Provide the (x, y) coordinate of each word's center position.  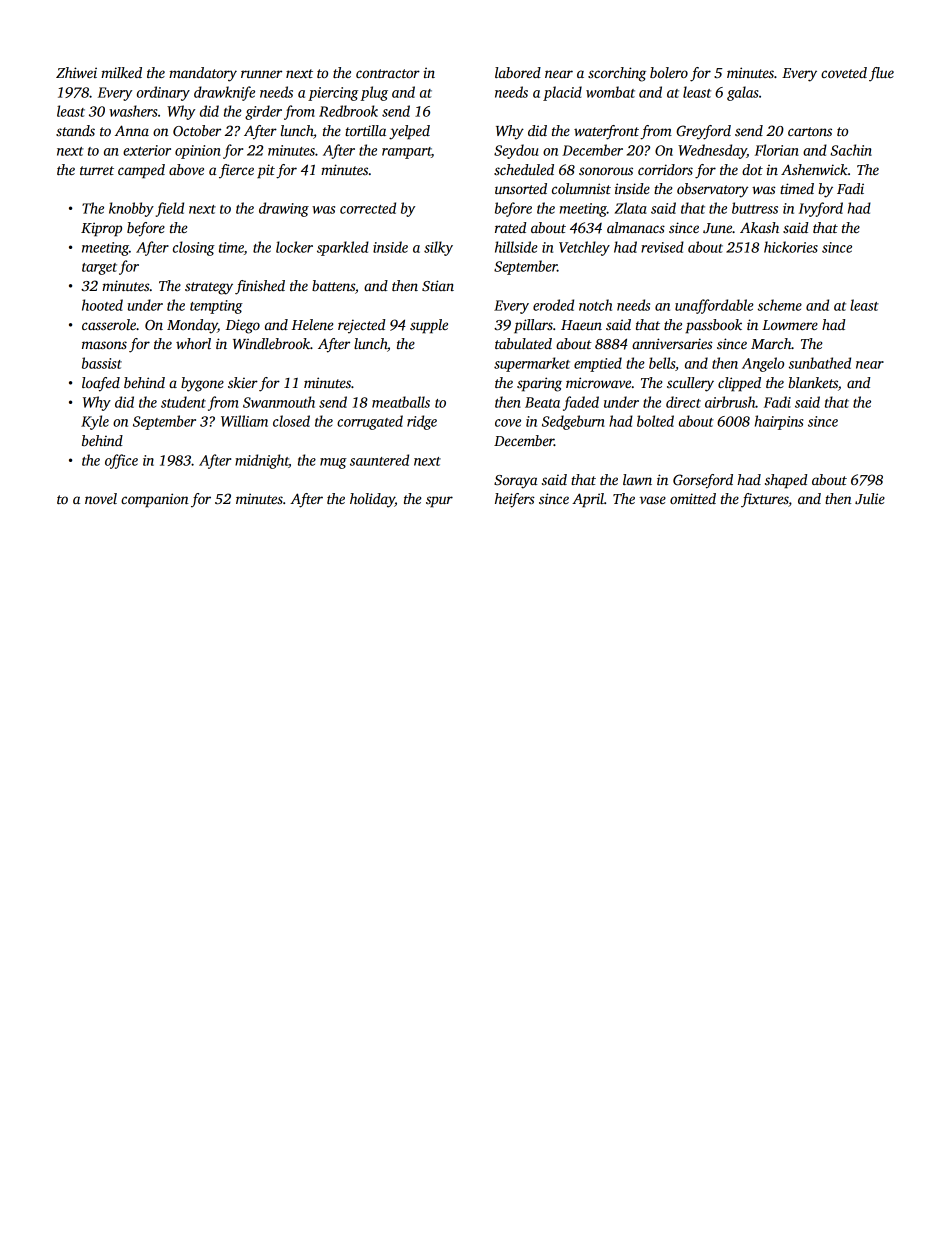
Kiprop (101, 229)
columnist (581, 188)
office (121, 461)
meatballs (401, 402)
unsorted (521, 188)
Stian (438, 285)
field (170, 209)
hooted (102, 305)
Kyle (95, 422)
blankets (813, 382)
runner (261, 74)
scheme (780, 305)
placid (562, 93)
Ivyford (821, 209)
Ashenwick (814, 169)
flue (881, 74)
